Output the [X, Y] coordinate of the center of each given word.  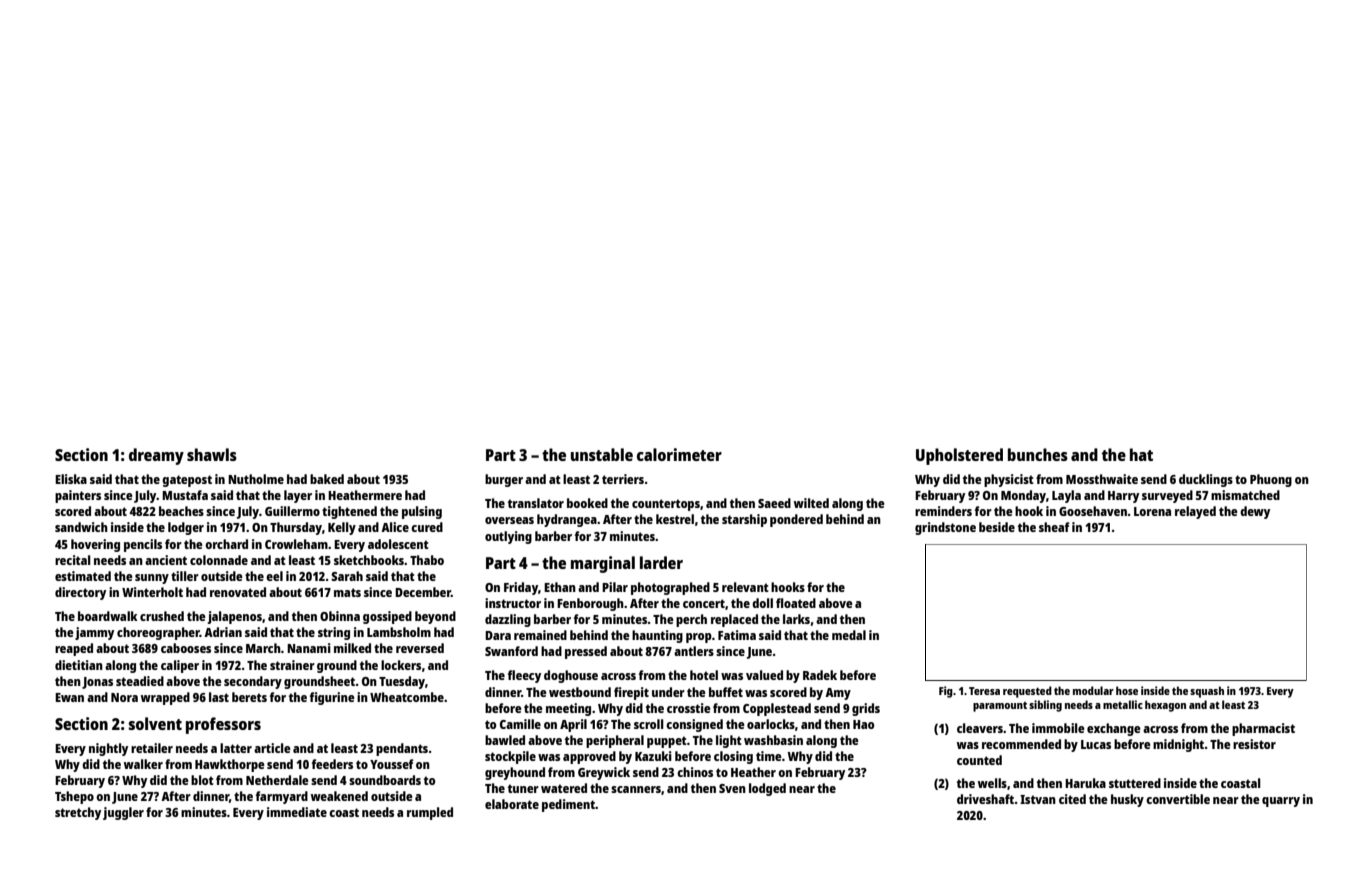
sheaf [1054, 527]
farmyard [282, 797]
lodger [186, 528]
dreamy [156, 456]
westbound [580, 692]
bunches [1038, 454]
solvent [155, 723]
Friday [521, 588]
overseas [509, 520]
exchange [1114, 729]
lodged [767, 789]
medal [849, 635]
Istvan [1038, 799]
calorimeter [679, 454]
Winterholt [152, 592]
